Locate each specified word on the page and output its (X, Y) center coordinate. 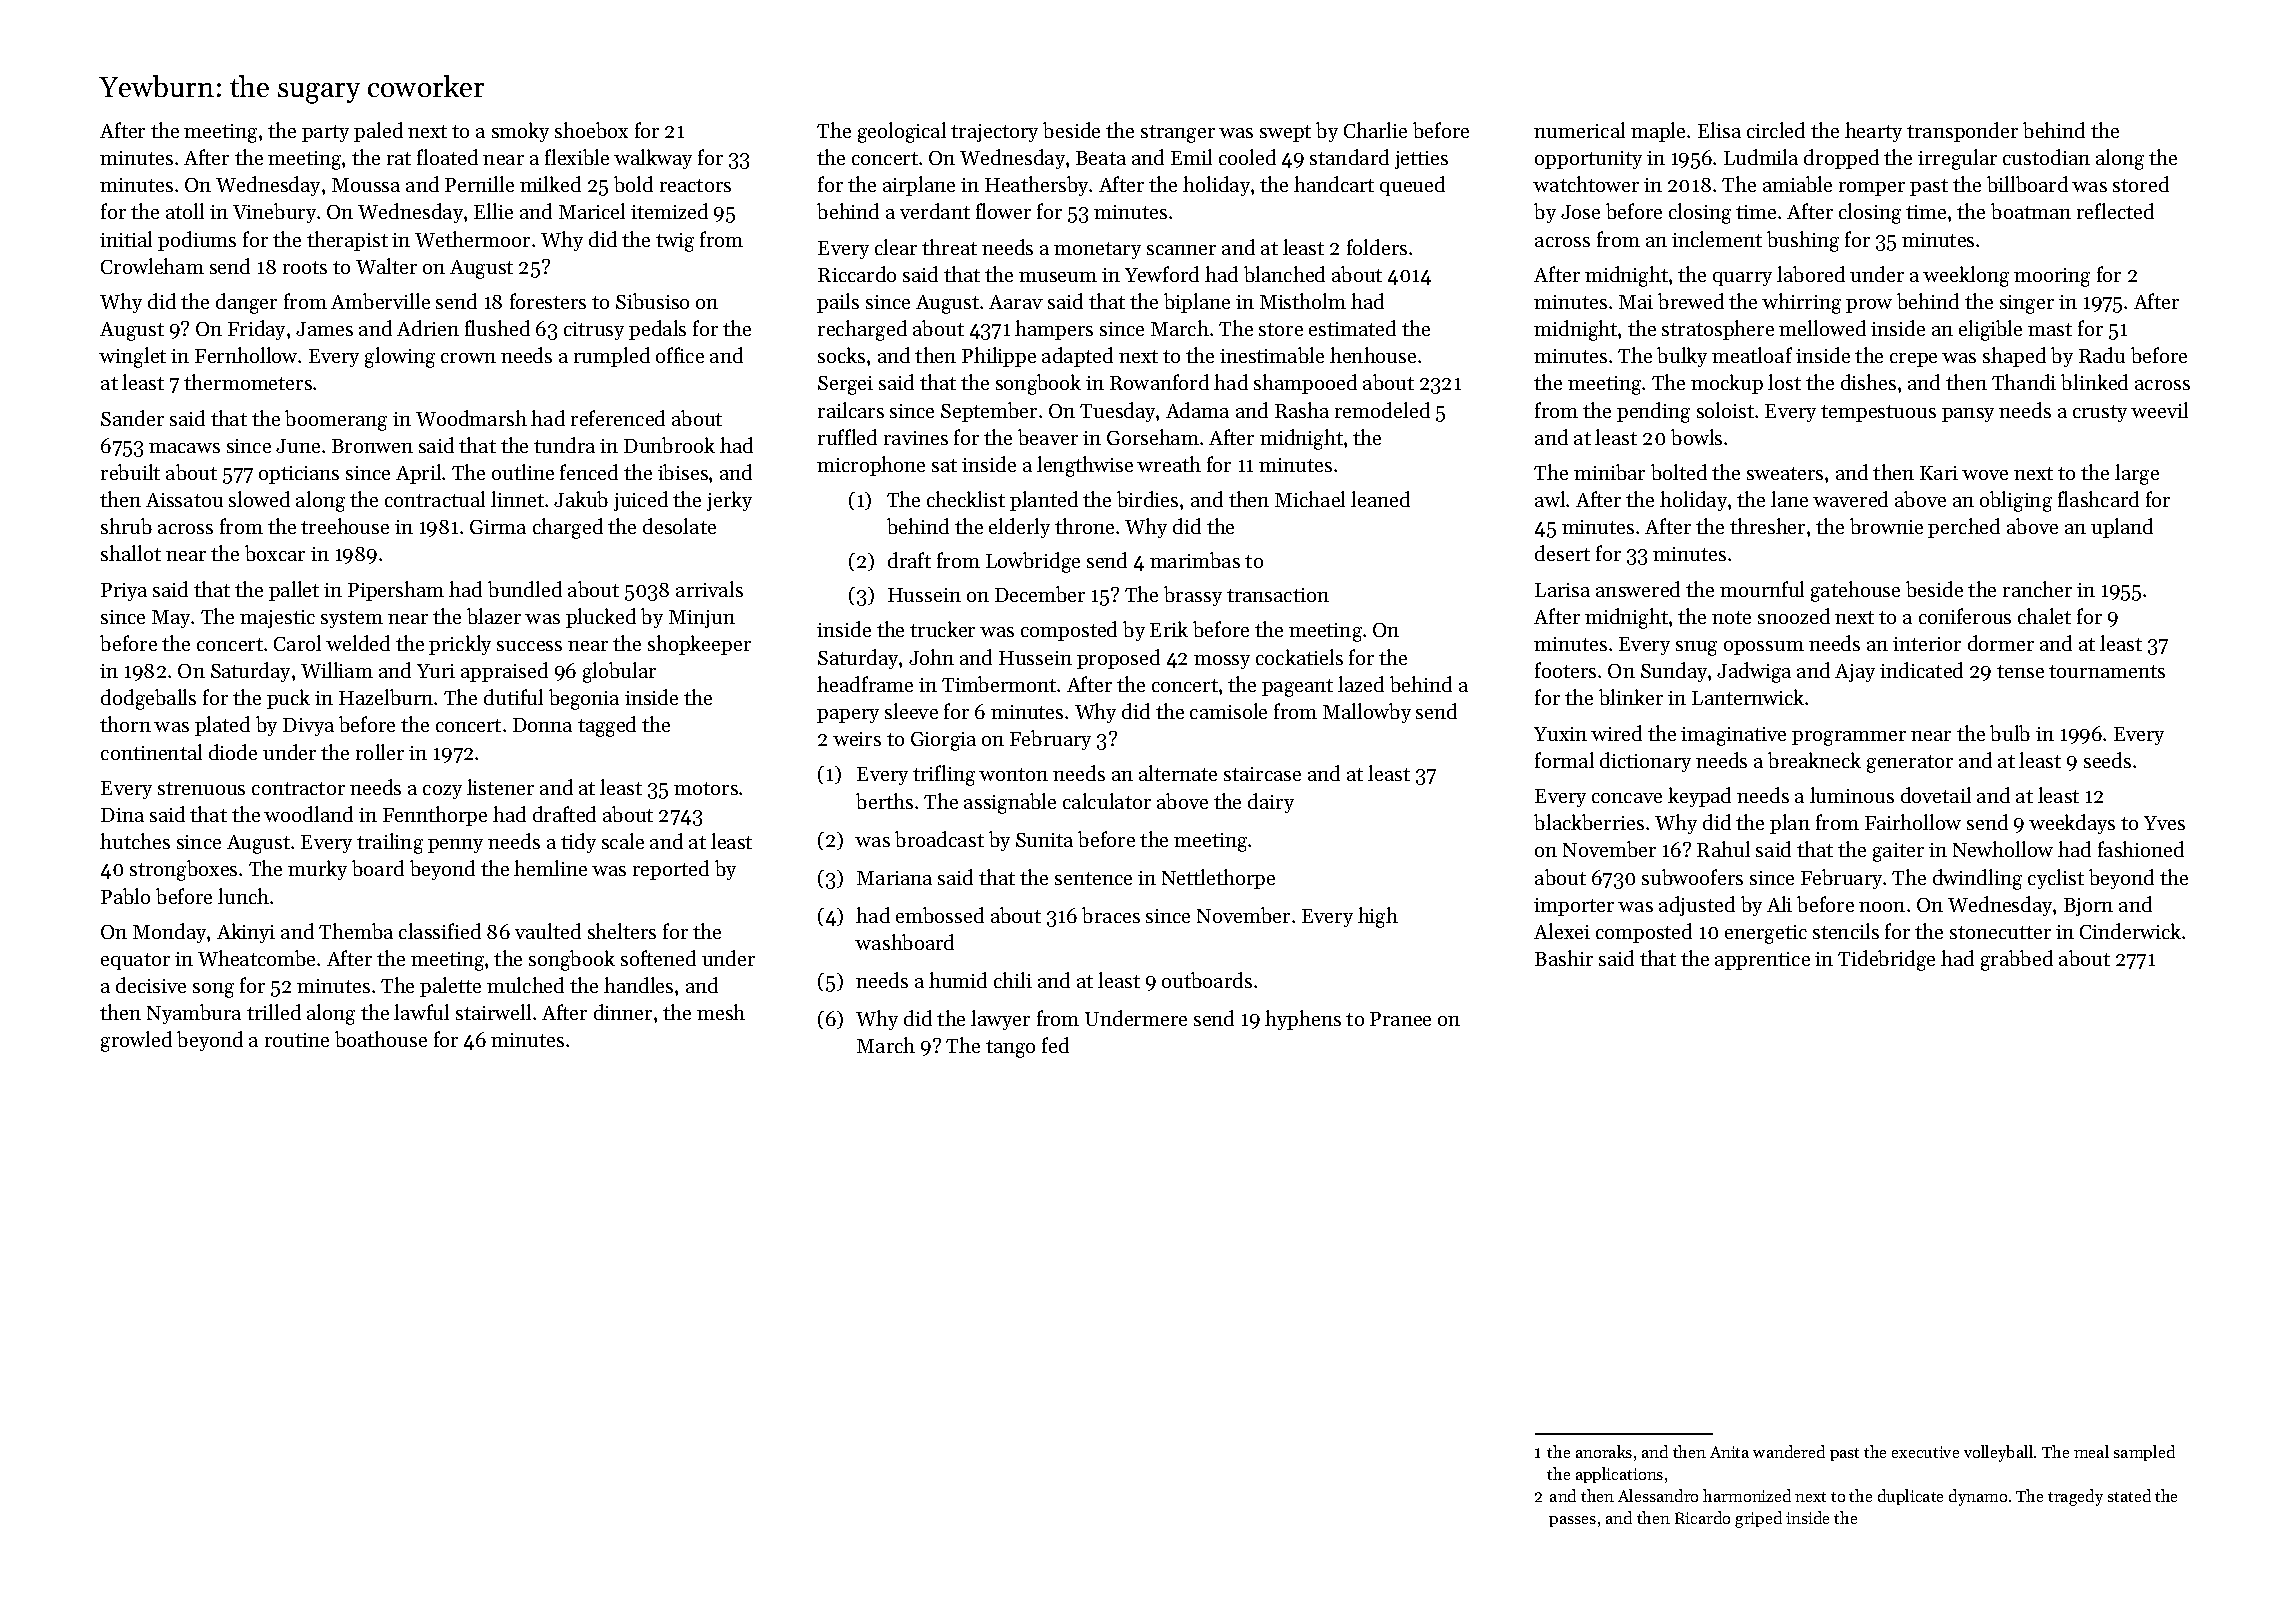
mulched (525, 985)
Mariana (894, 878)
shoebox (591, 130)
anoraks (1604, 1451)
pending (1653, 412)
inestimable (1272, 355)
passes (1572, 1521)
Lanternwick (1748, 697)
